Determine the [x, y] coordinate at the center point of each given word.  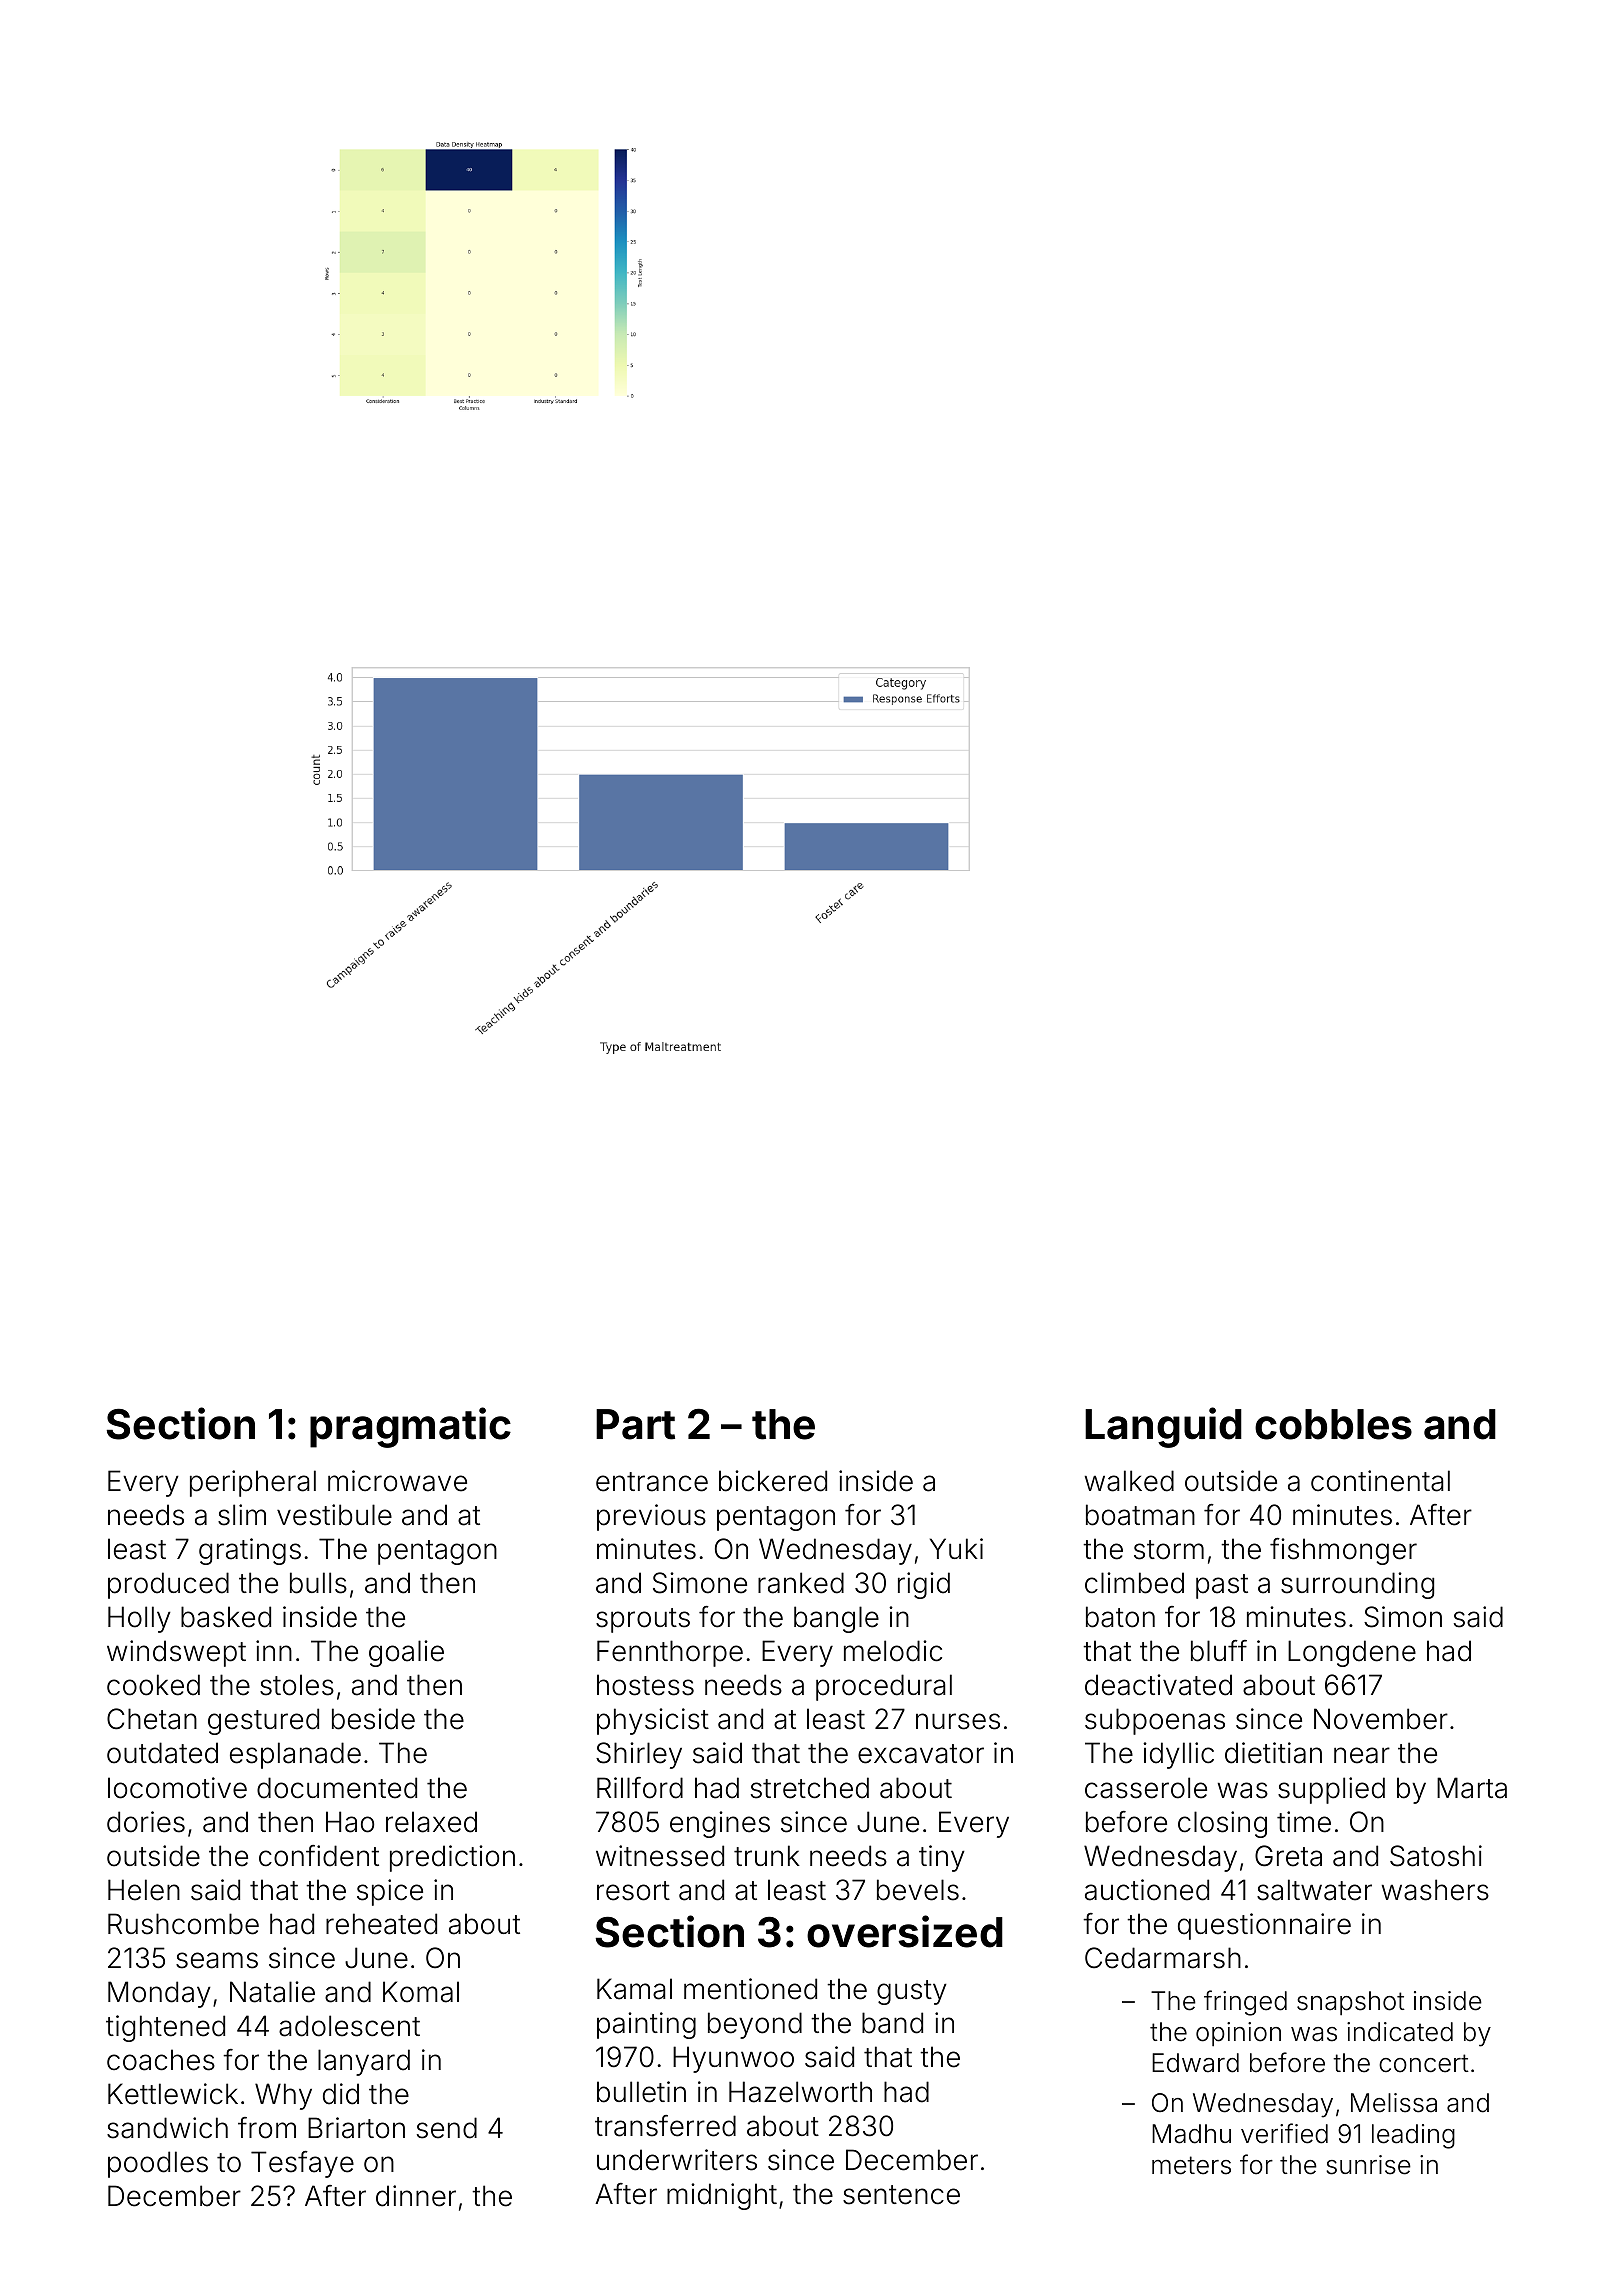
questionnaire [1264, 1926]
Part [635, 1424]
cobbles [1333, 1424]
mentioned [750, 1989]
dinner [416, 2196]
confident [319, 1856]
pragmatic [410, 1427]
